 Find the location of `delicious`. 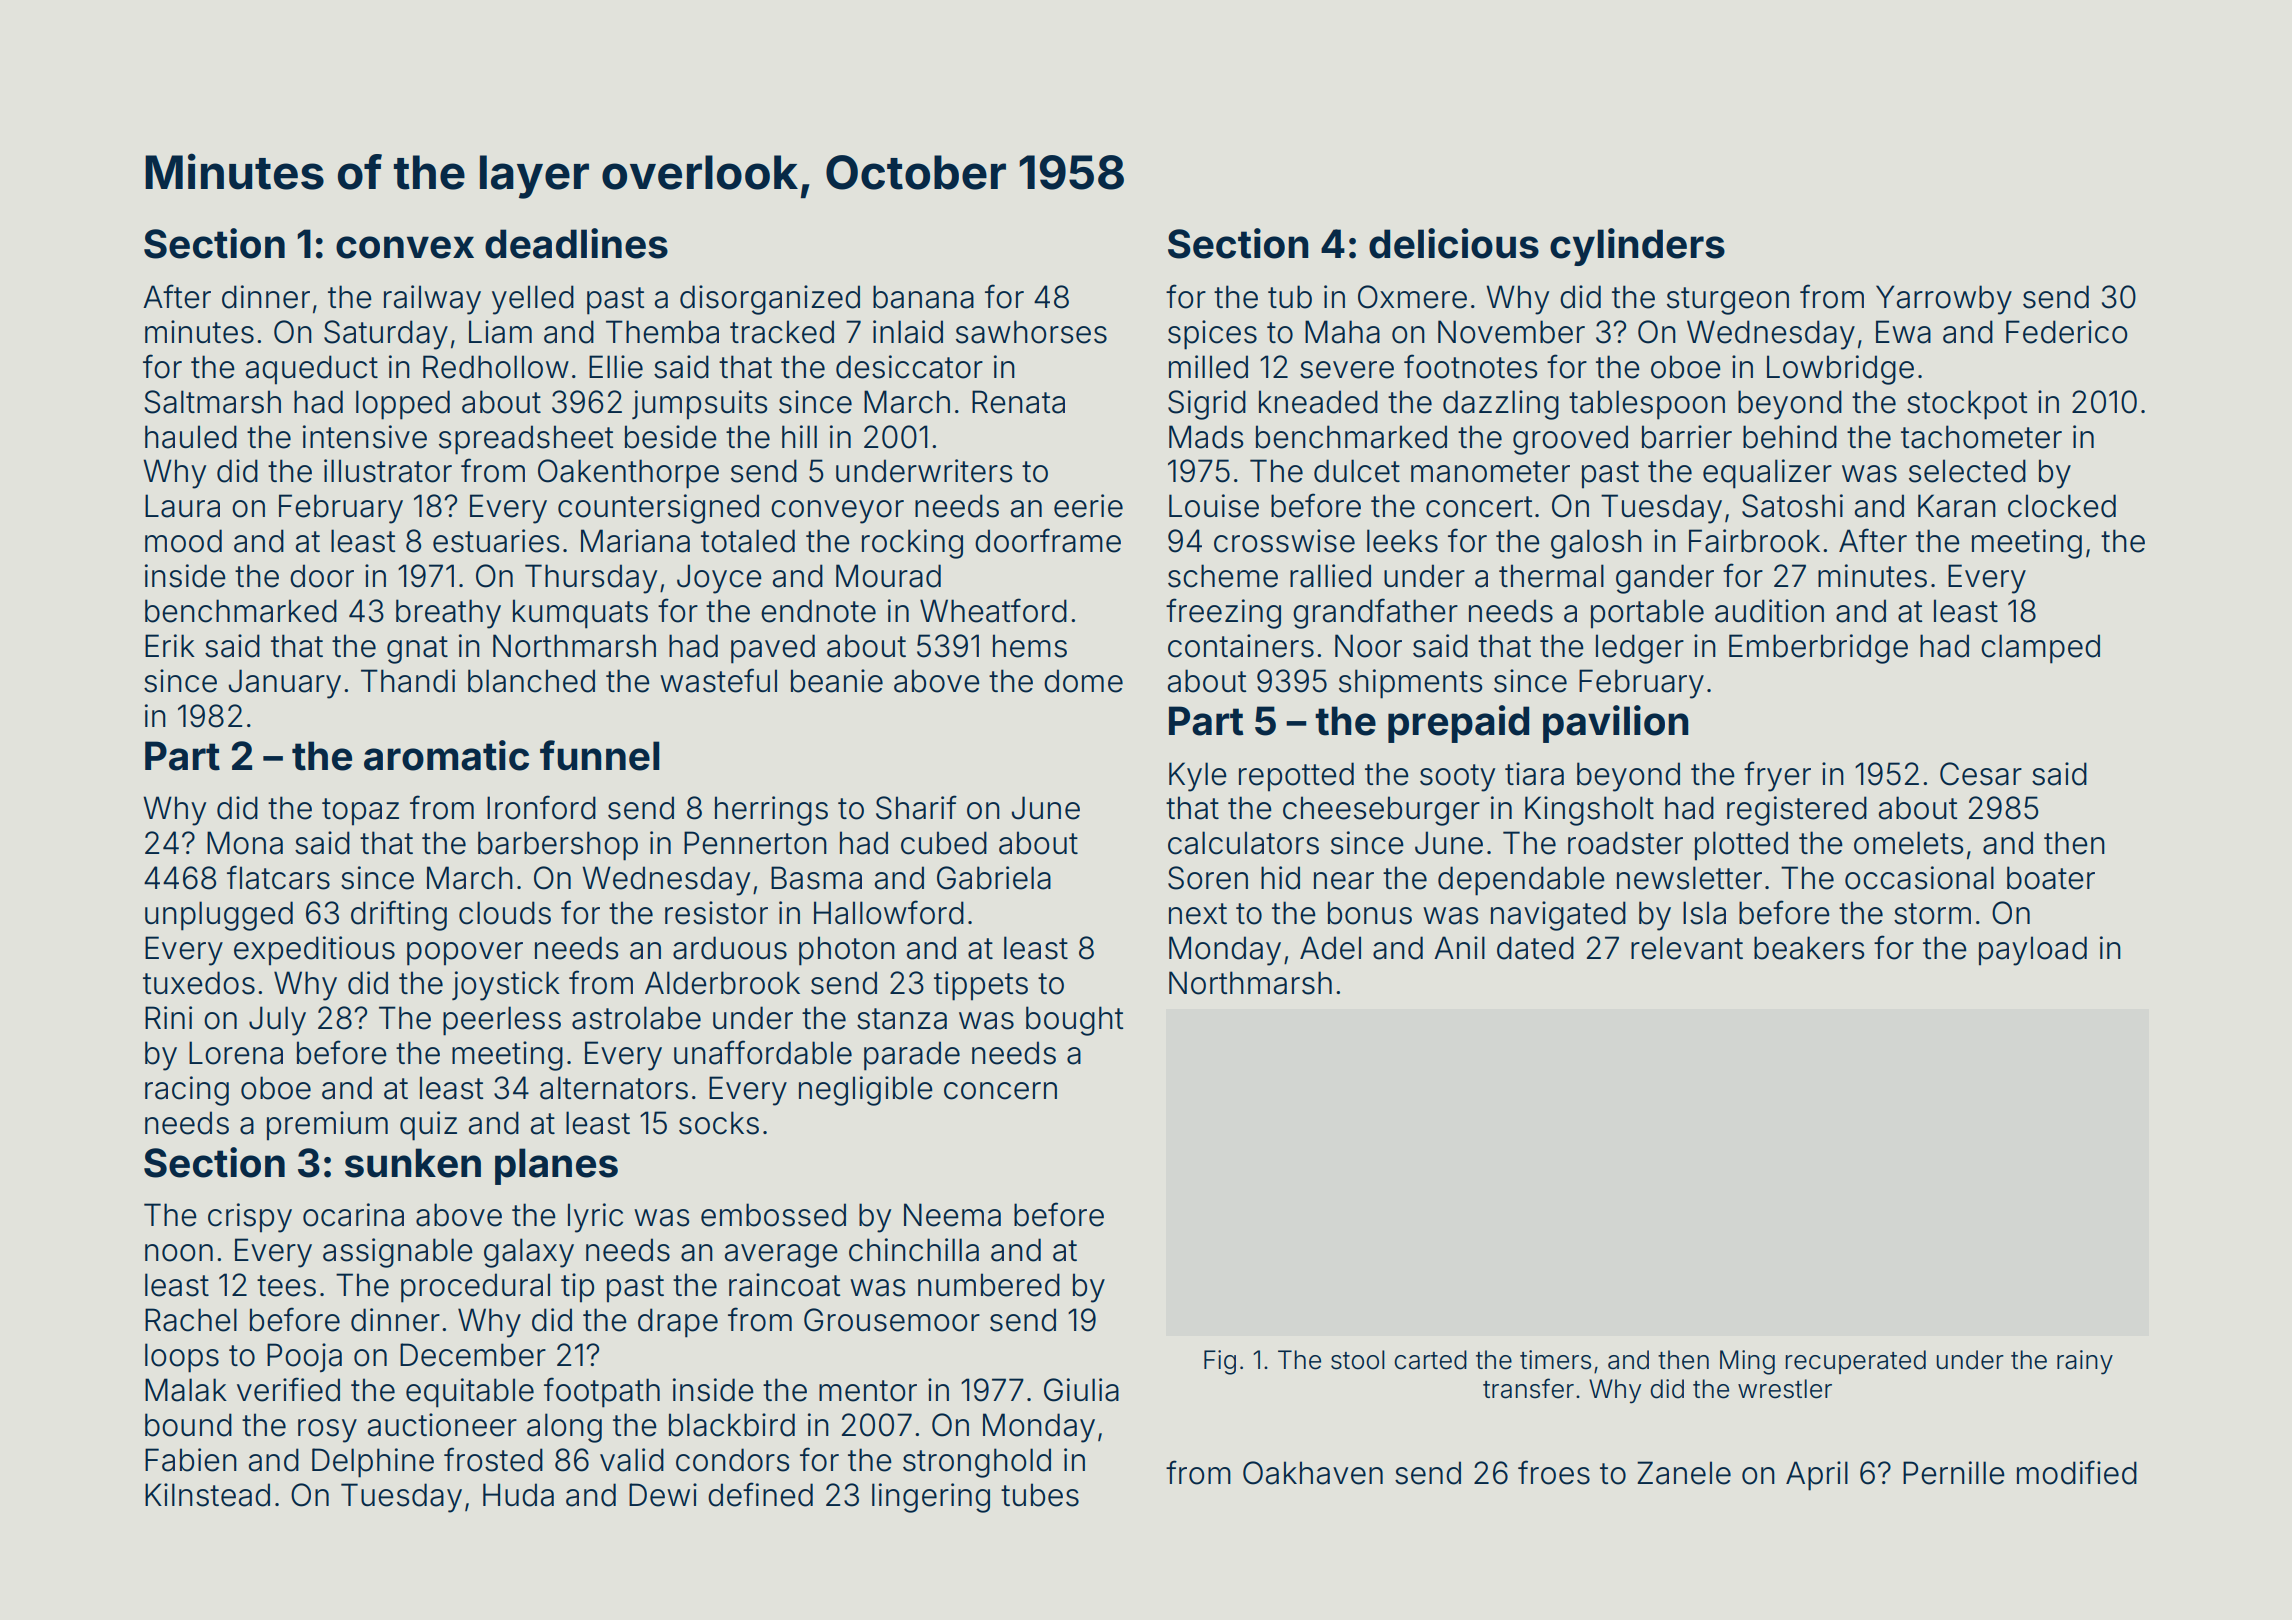

delicious is located at coordinates (1454, 243).
